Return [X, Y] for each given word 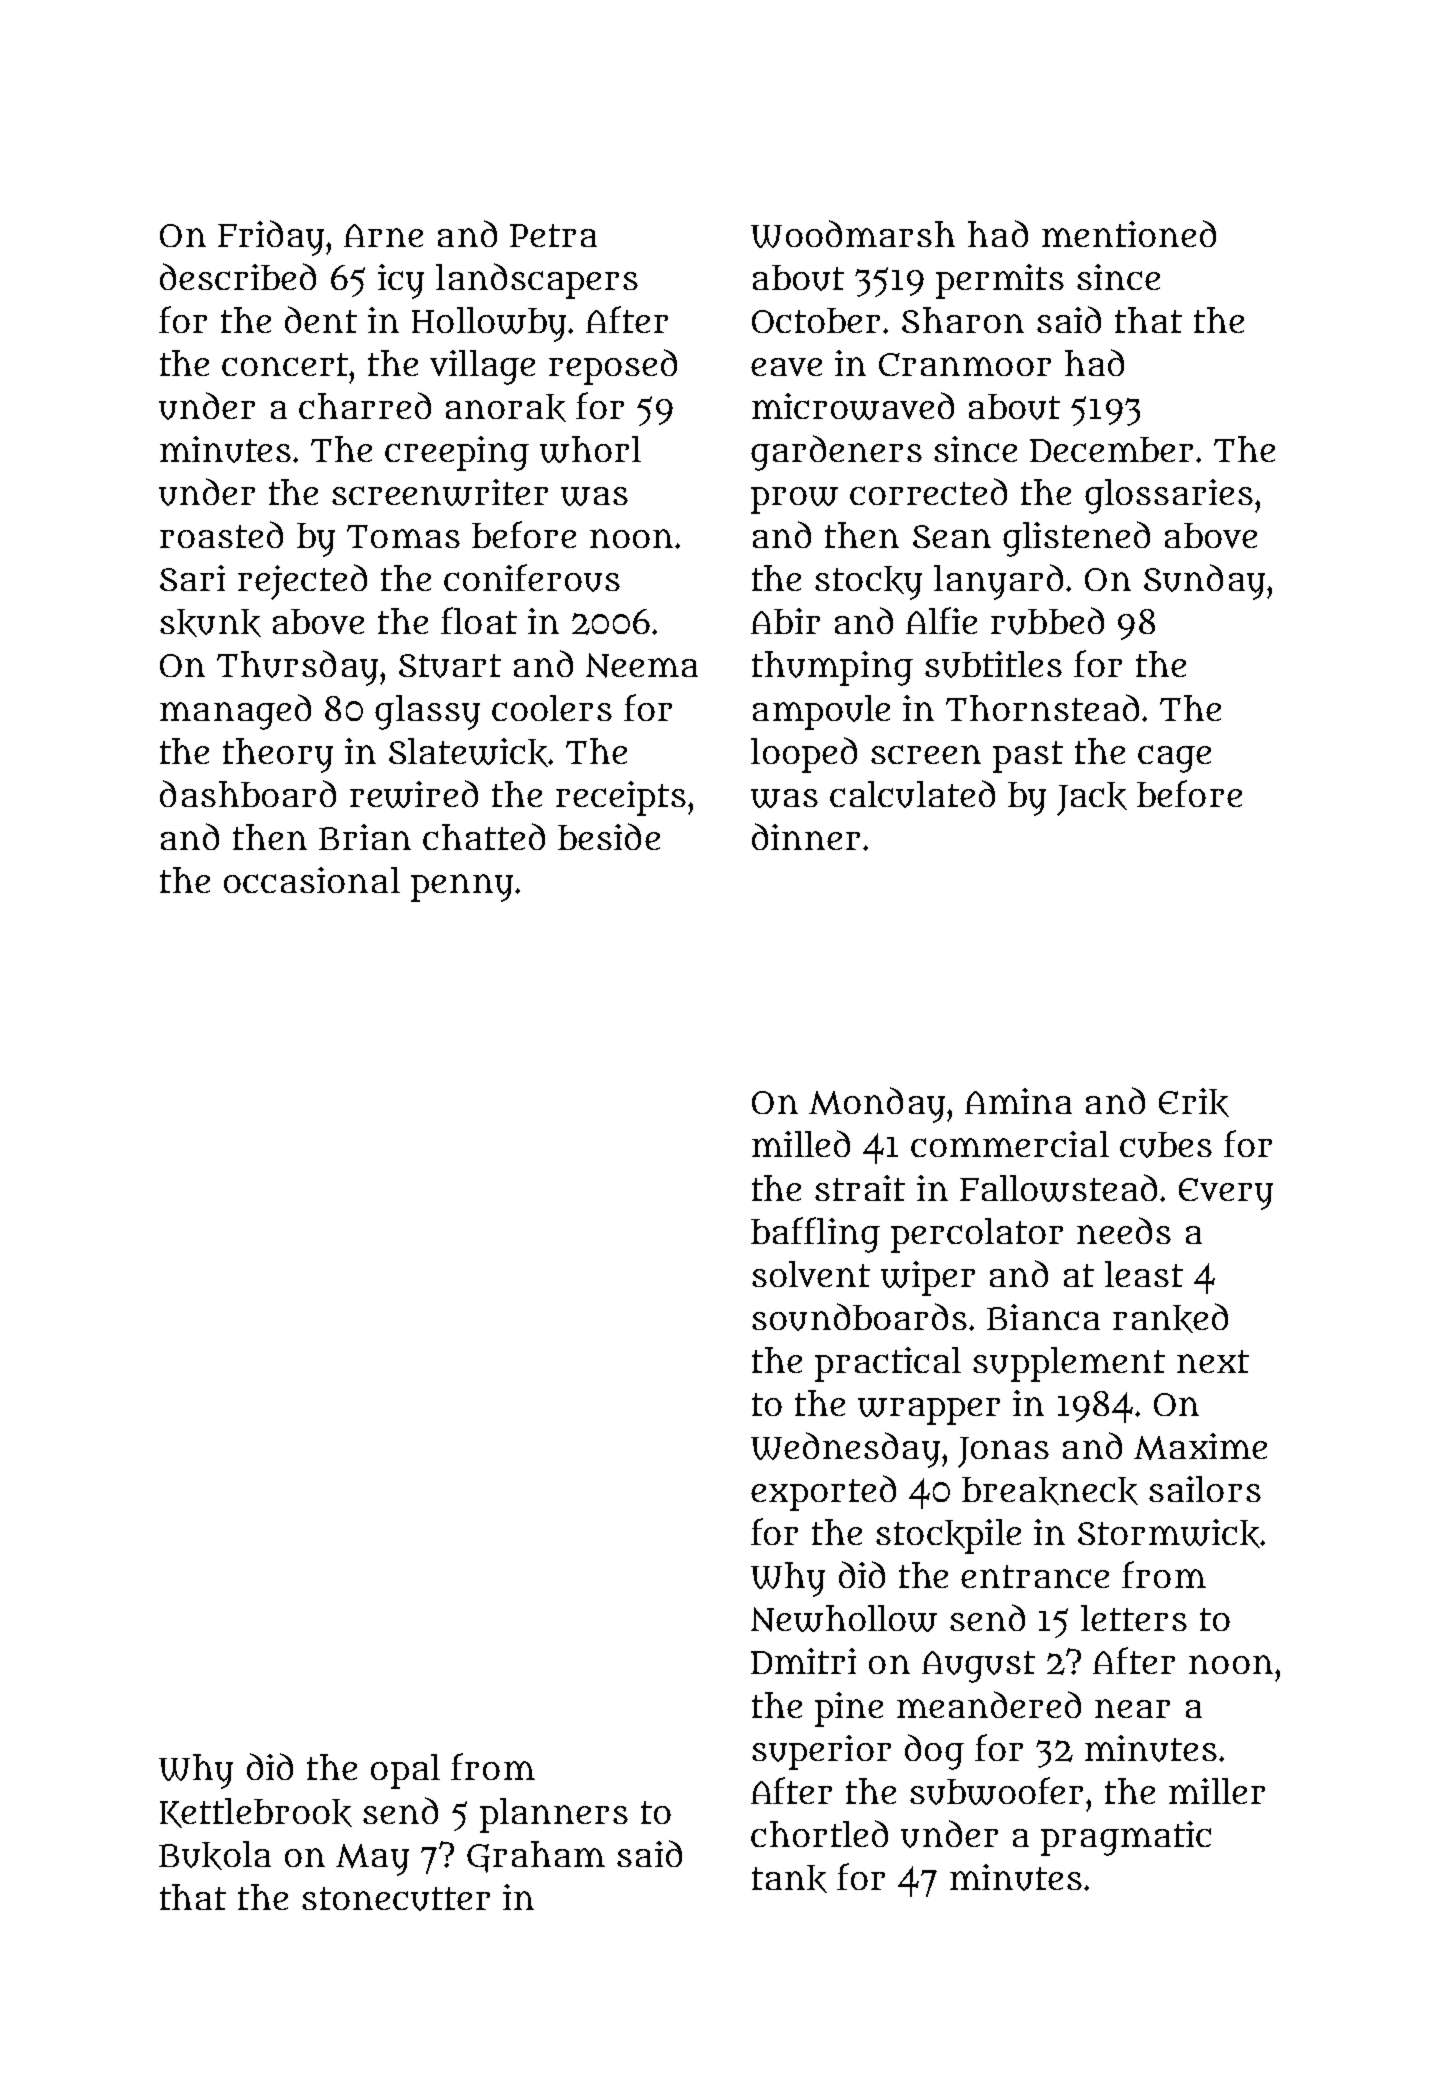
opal [405, 1771]
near [1132, 1708]
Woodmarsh [853, 234]
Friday [271, 238]
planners [554, 1815]
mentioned [1129, 233]
